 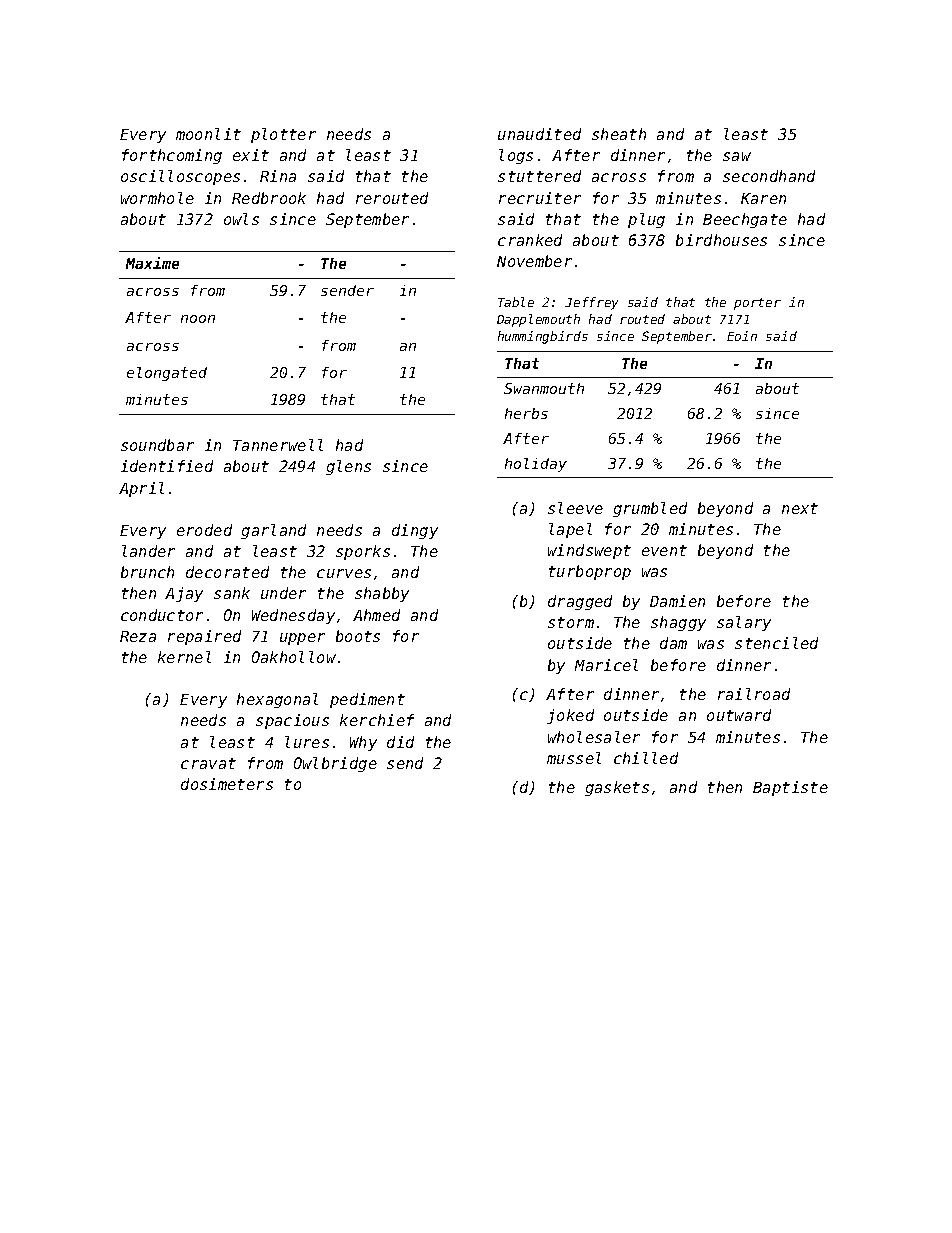 I want to click on dosimeters, so click(x=227, y=784).
